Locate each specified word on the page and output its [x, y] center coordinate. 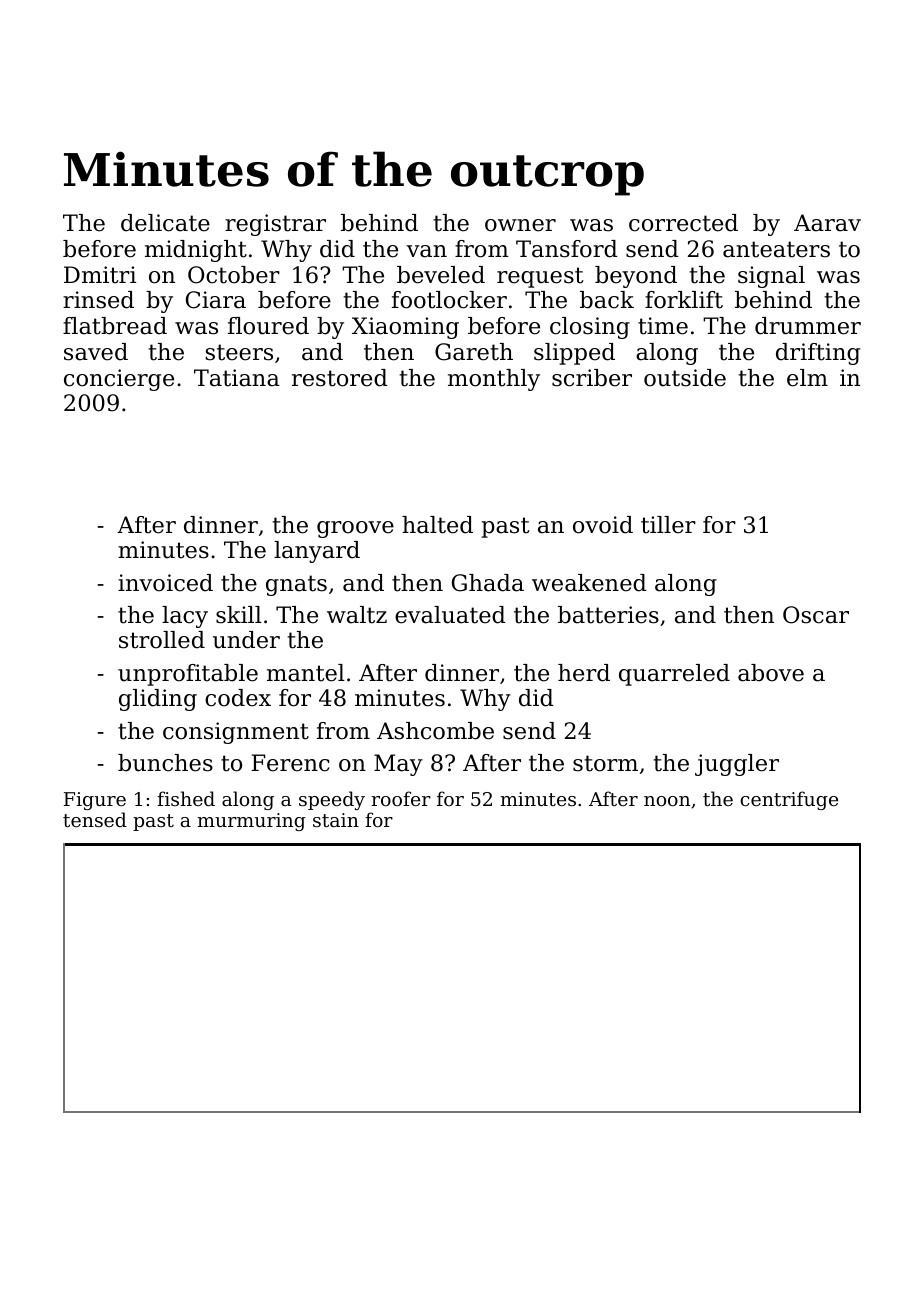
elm [807, 378]
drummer [808, 326]
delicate [165, 223]
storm [605, 763]
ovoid [603, 525]
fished [186, 798]
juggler [737, 765]
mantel [306, 673]
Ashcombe [435, 731]
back [607, 300]
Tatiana [237, 378]
